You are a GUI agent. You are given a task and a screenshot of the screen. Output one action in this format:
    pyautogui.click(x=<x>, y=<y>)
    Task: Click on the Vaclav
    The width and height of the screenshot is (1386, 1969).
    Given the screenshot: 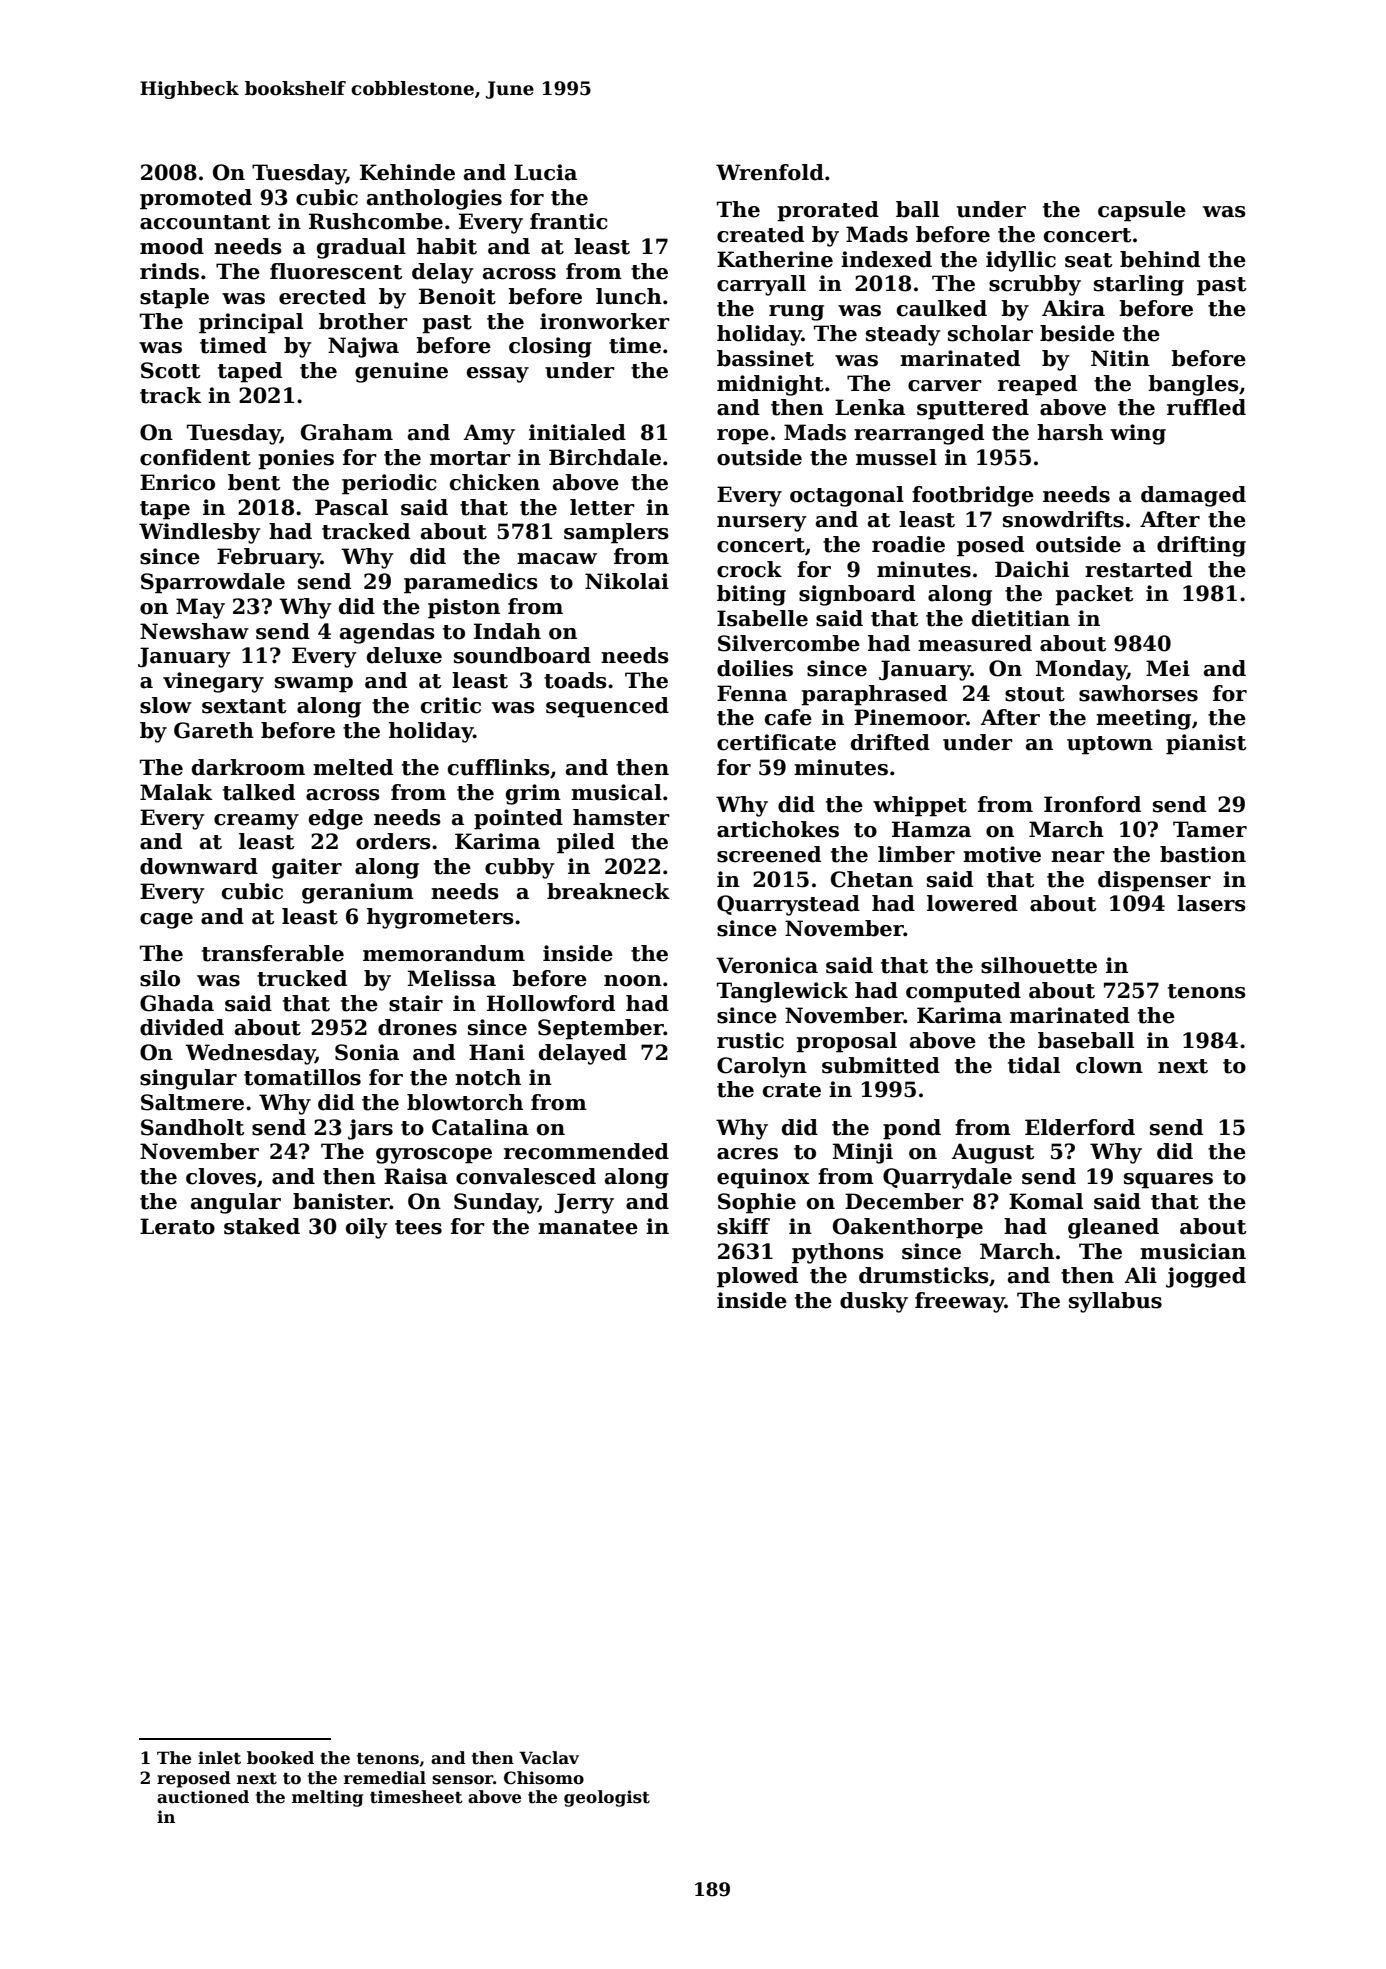 What is the action you would take?
    pyautogui.click(x=549, y=1758)
